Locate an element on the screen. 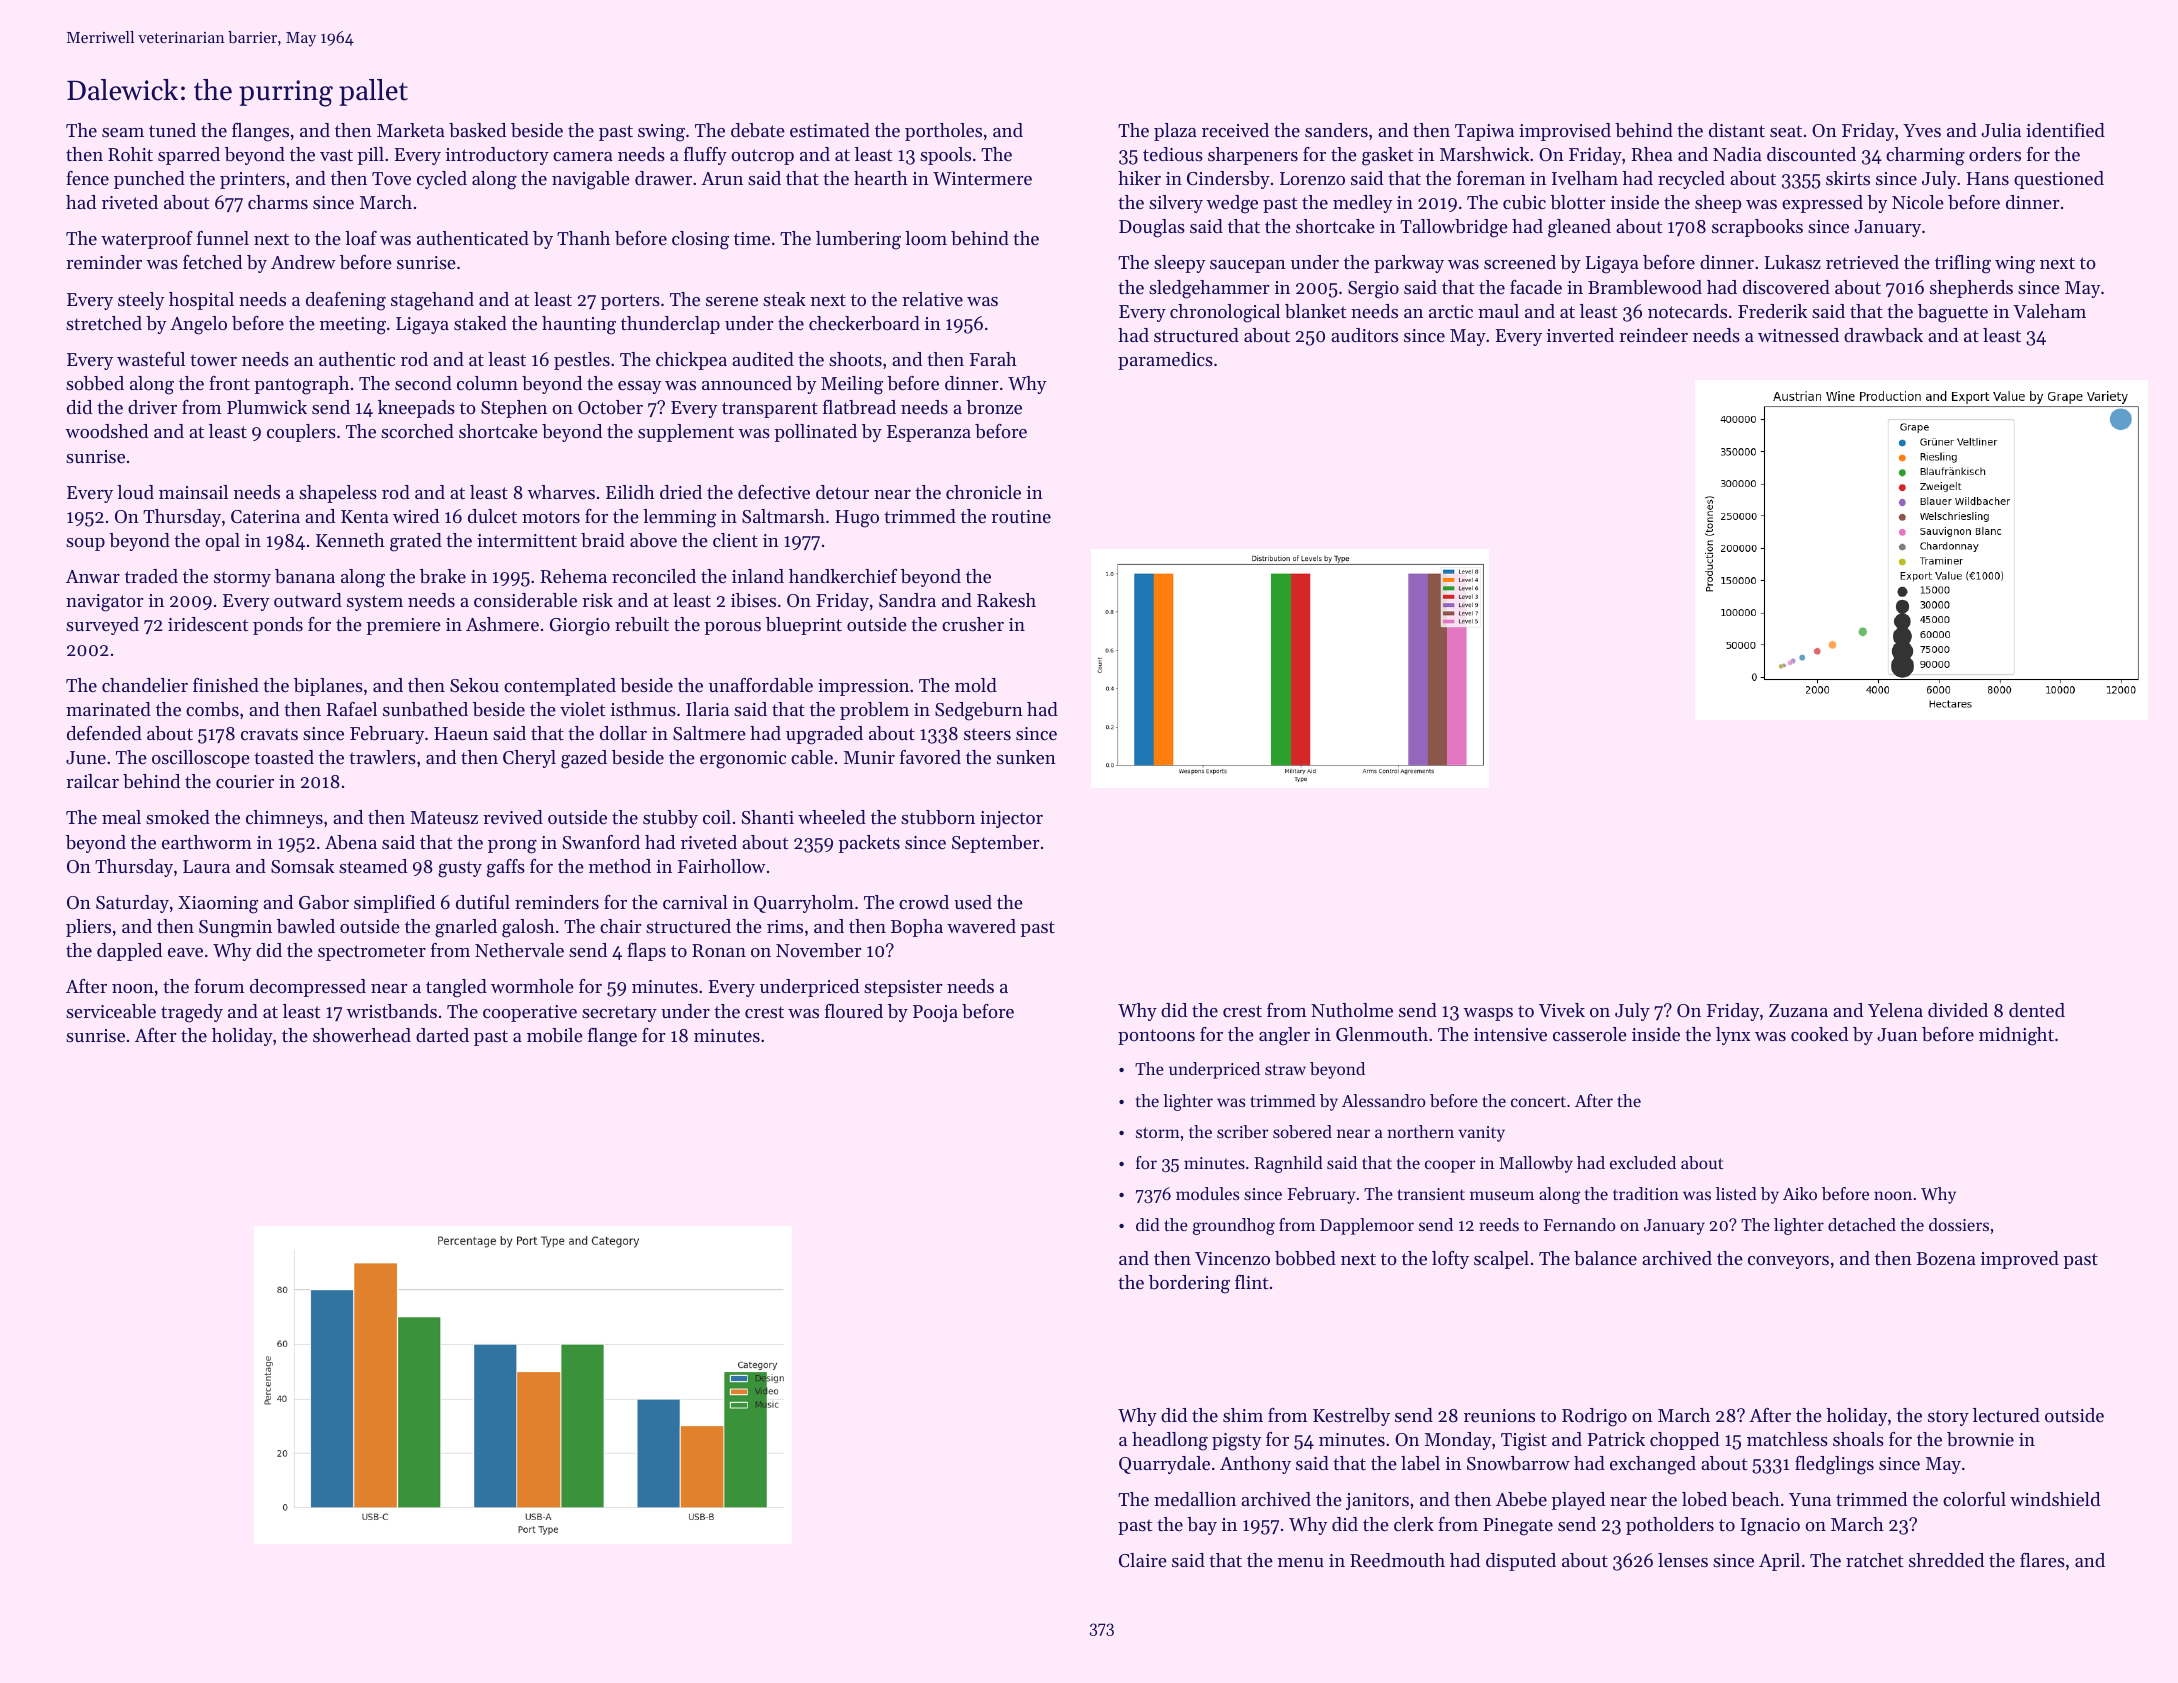 Image resolution: width=2178 pixels, height=1683 pixels. auditors is located at coordinates (1364, 335).
